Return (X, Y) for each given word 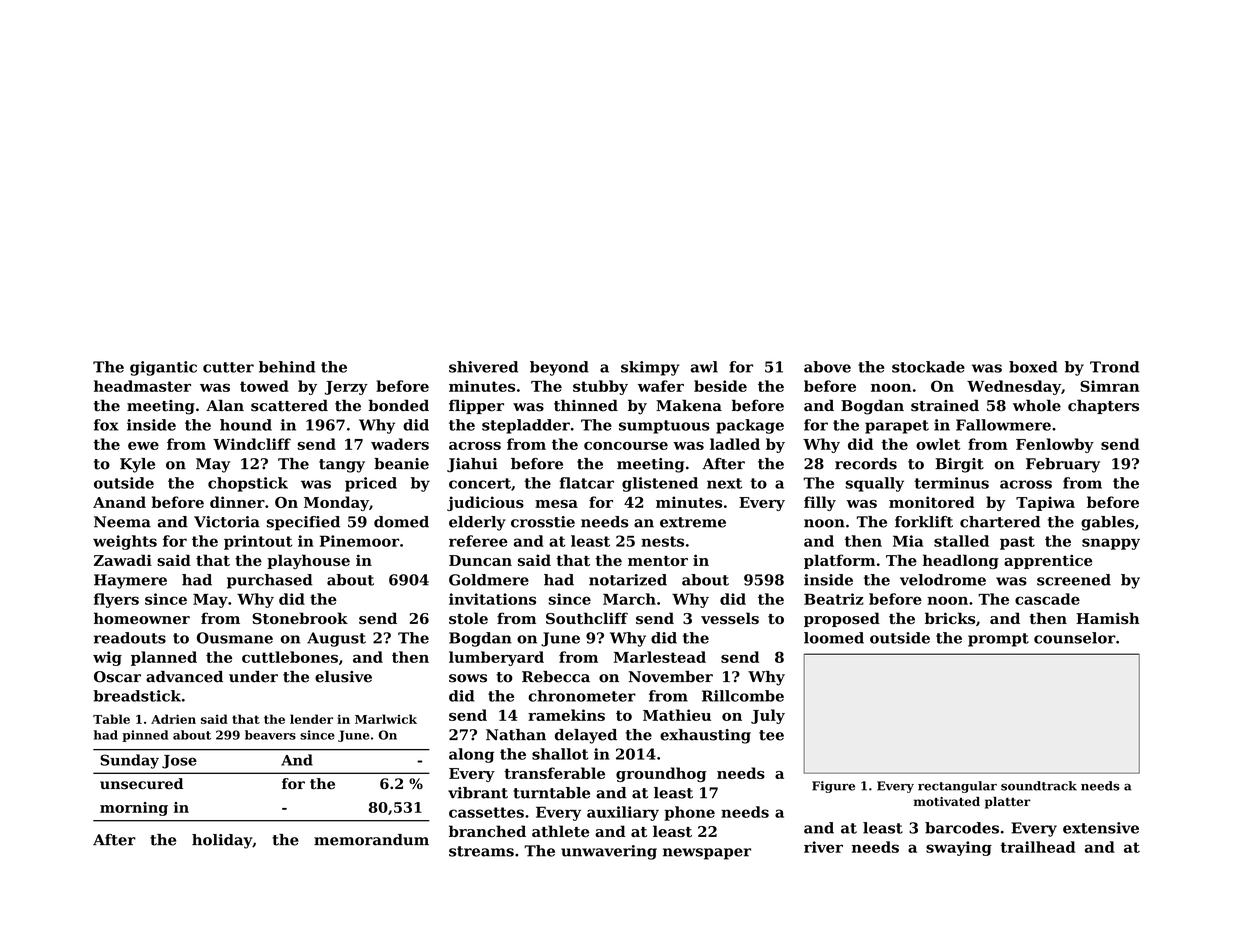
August (336, 639)
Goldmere (489, 580)
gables (1107, 523)
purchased (269, 581)
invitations (492, 599)
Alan (225, 405)
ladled (735, 444)
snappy (1111, 544)
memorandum (371, 840)
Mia (908, 541)
